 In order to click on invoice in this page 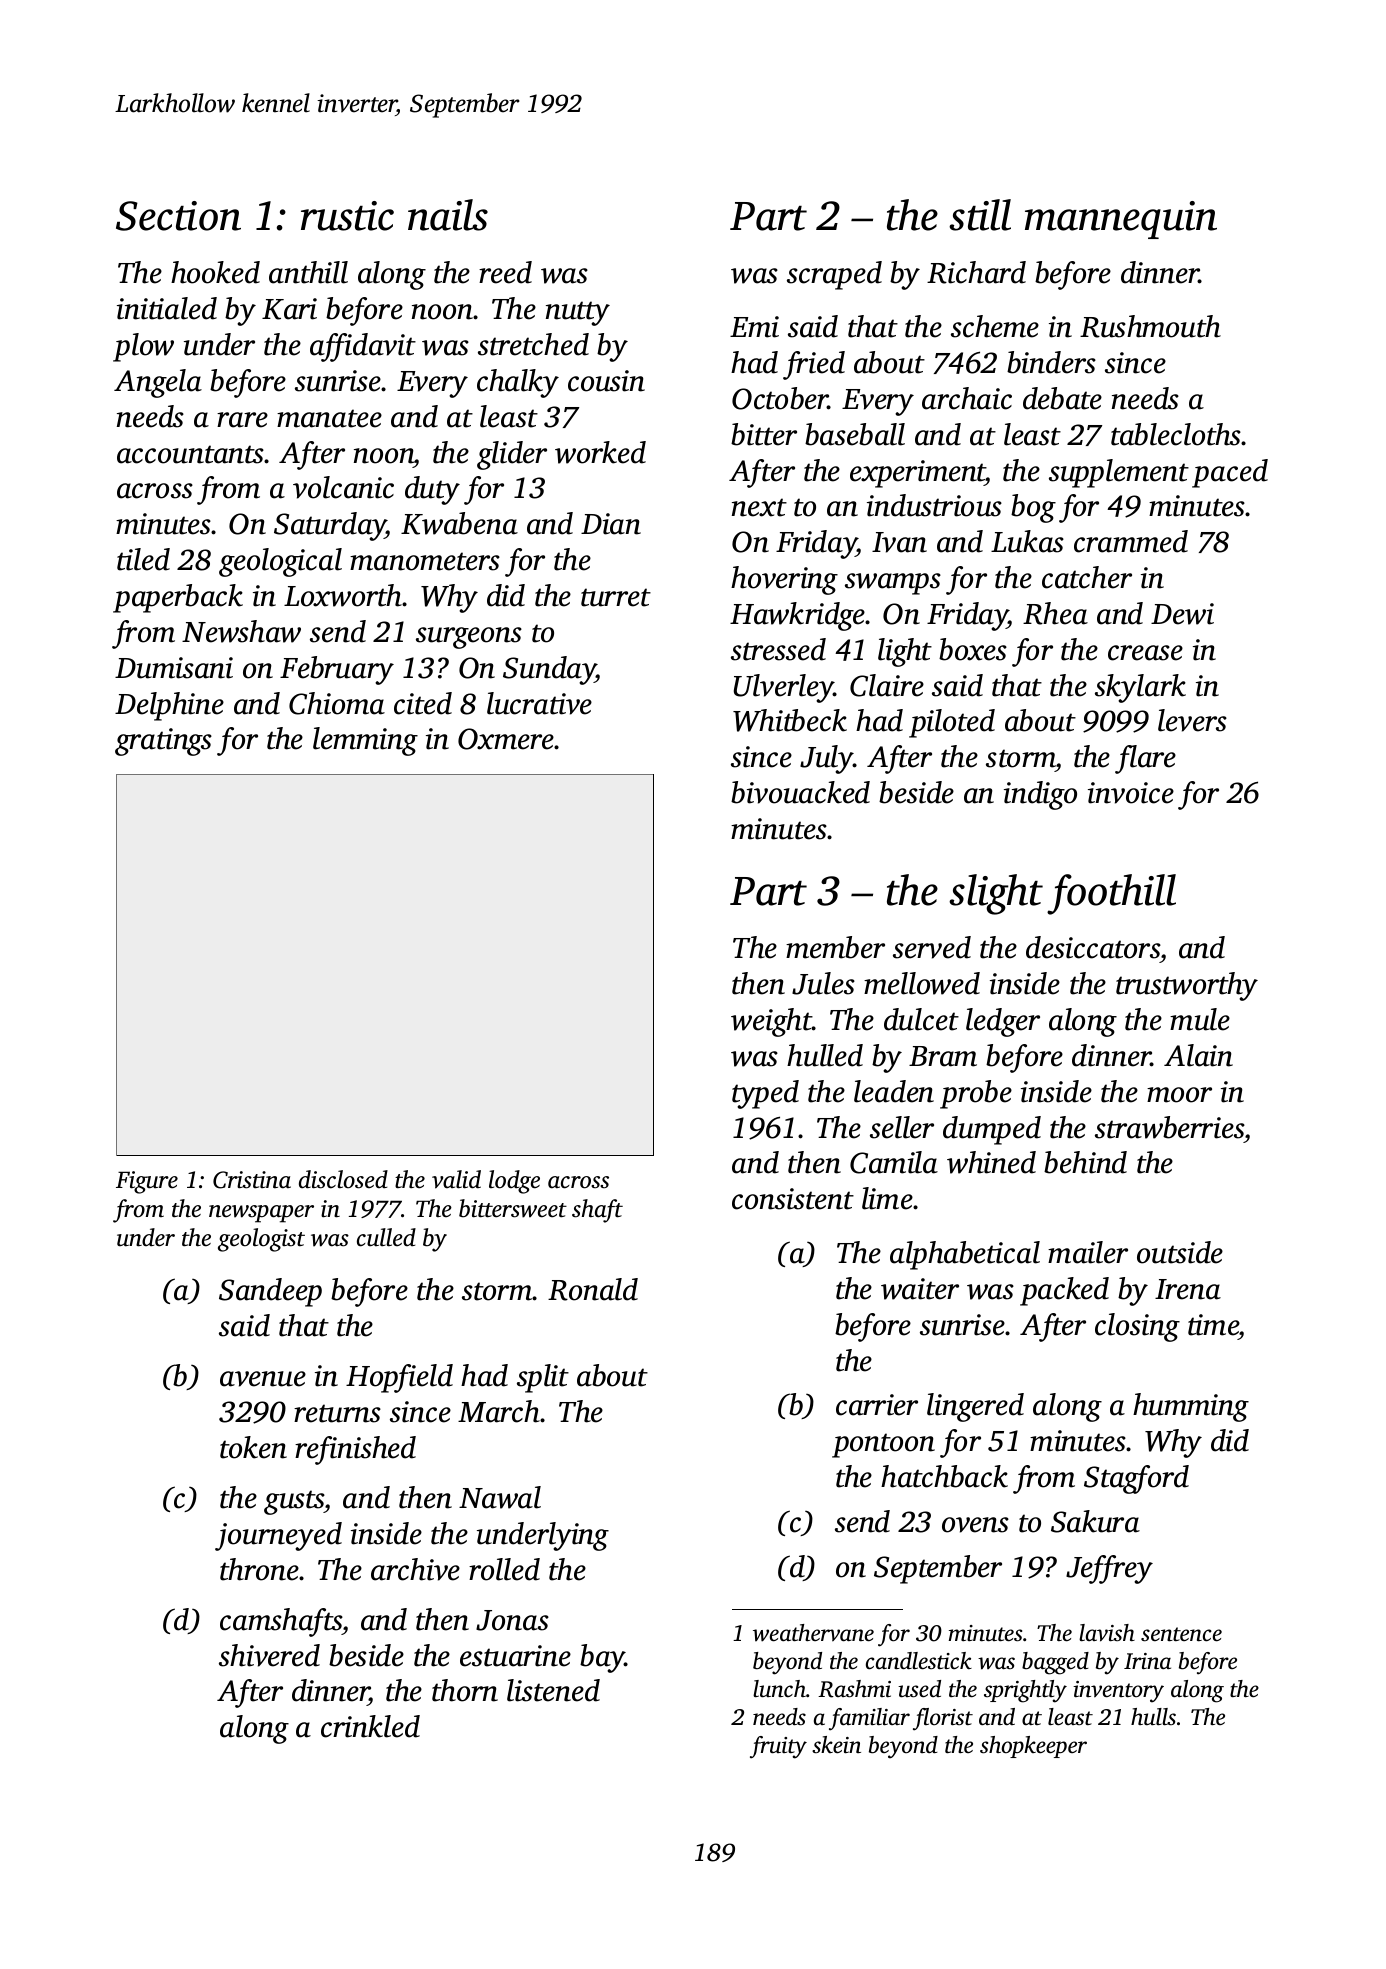, I will do `click(1131, 793)`.
